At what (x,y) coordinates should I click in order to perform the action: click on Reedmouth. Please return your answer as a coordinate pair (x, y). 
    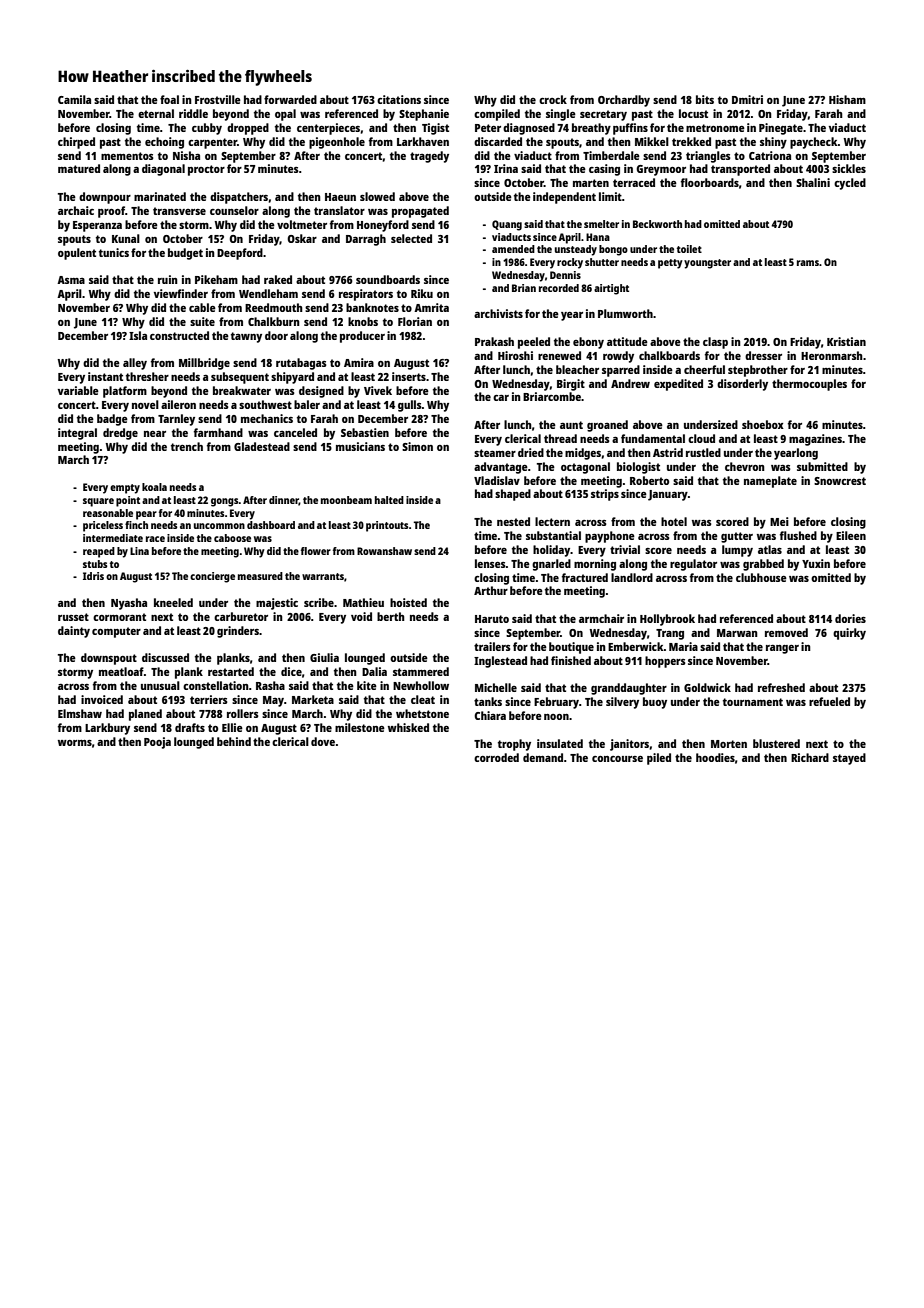
    Looking at the image, I should click on (274, 307).
